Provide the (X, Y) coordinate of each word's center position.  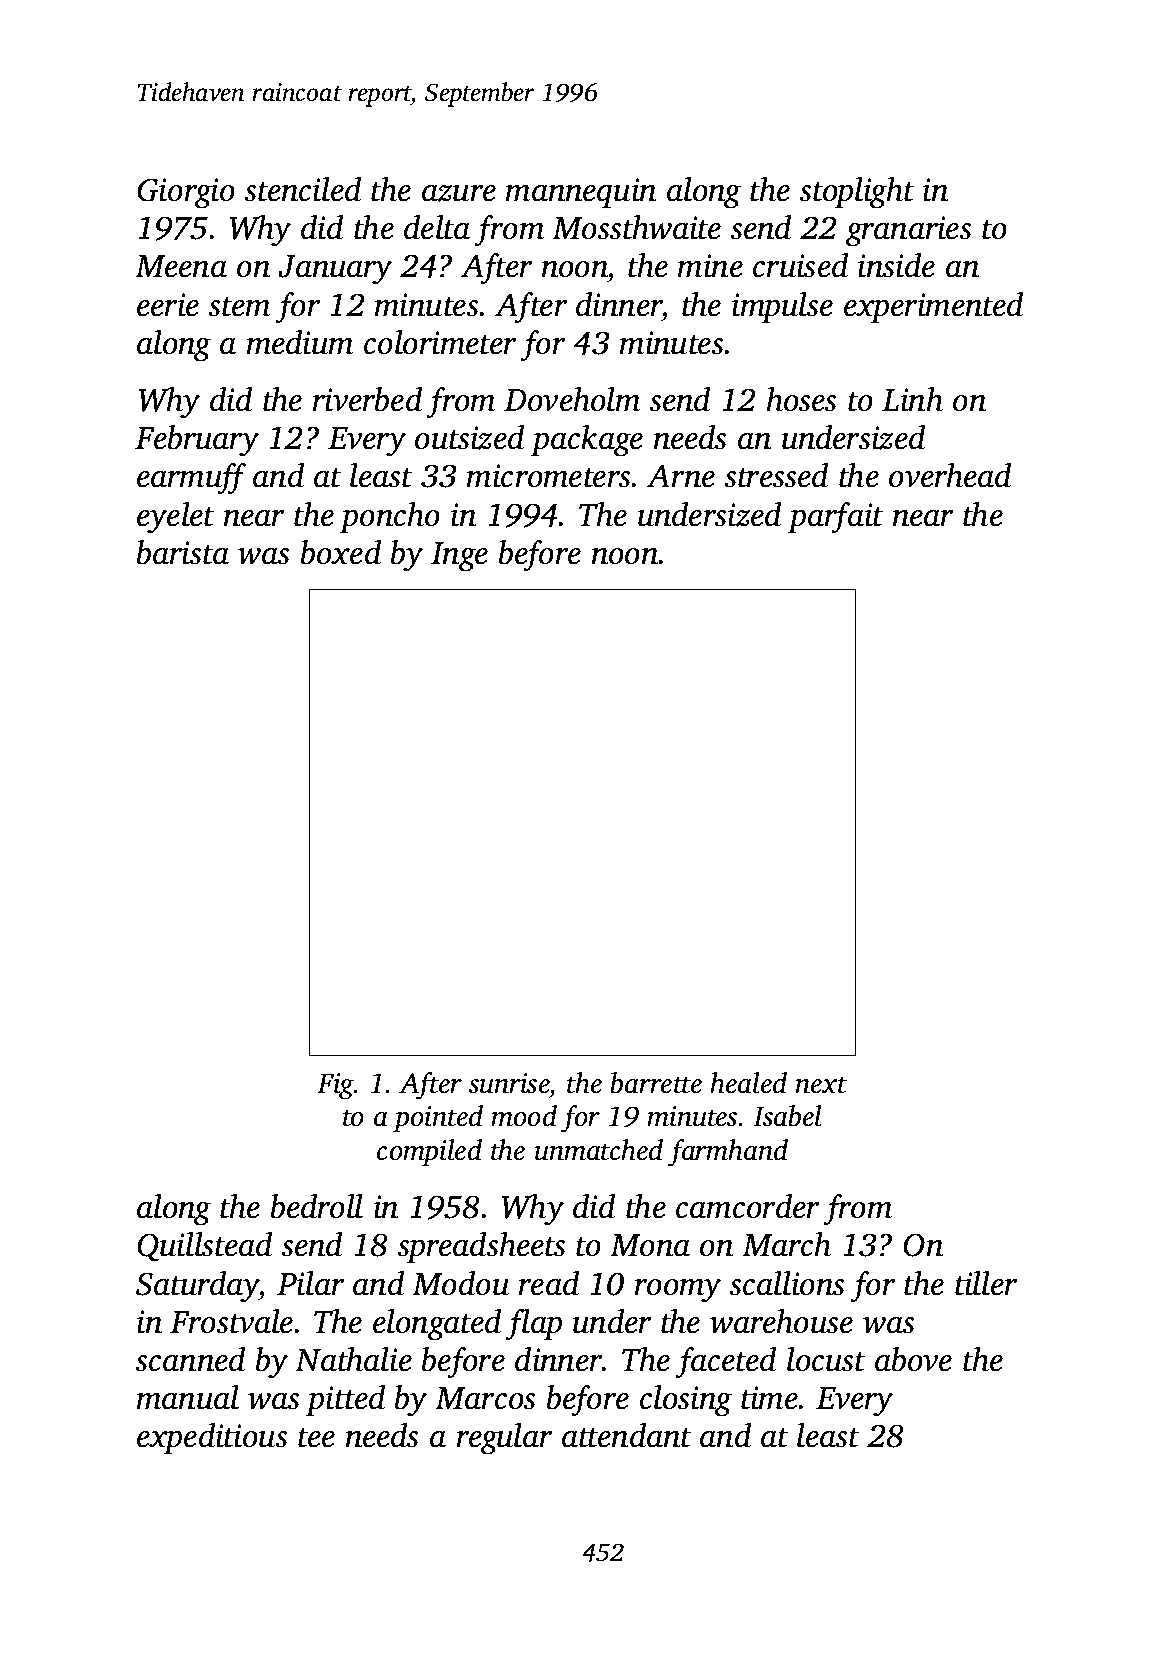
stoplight (857, 193)
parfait (836, 518)
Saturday (197, 1287)
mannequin (580, 193)
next (821, 1085)
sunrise (509, 1083)
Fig (335, 1086)
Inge (459, 557)
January (335, 270)
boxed (340, 552)
